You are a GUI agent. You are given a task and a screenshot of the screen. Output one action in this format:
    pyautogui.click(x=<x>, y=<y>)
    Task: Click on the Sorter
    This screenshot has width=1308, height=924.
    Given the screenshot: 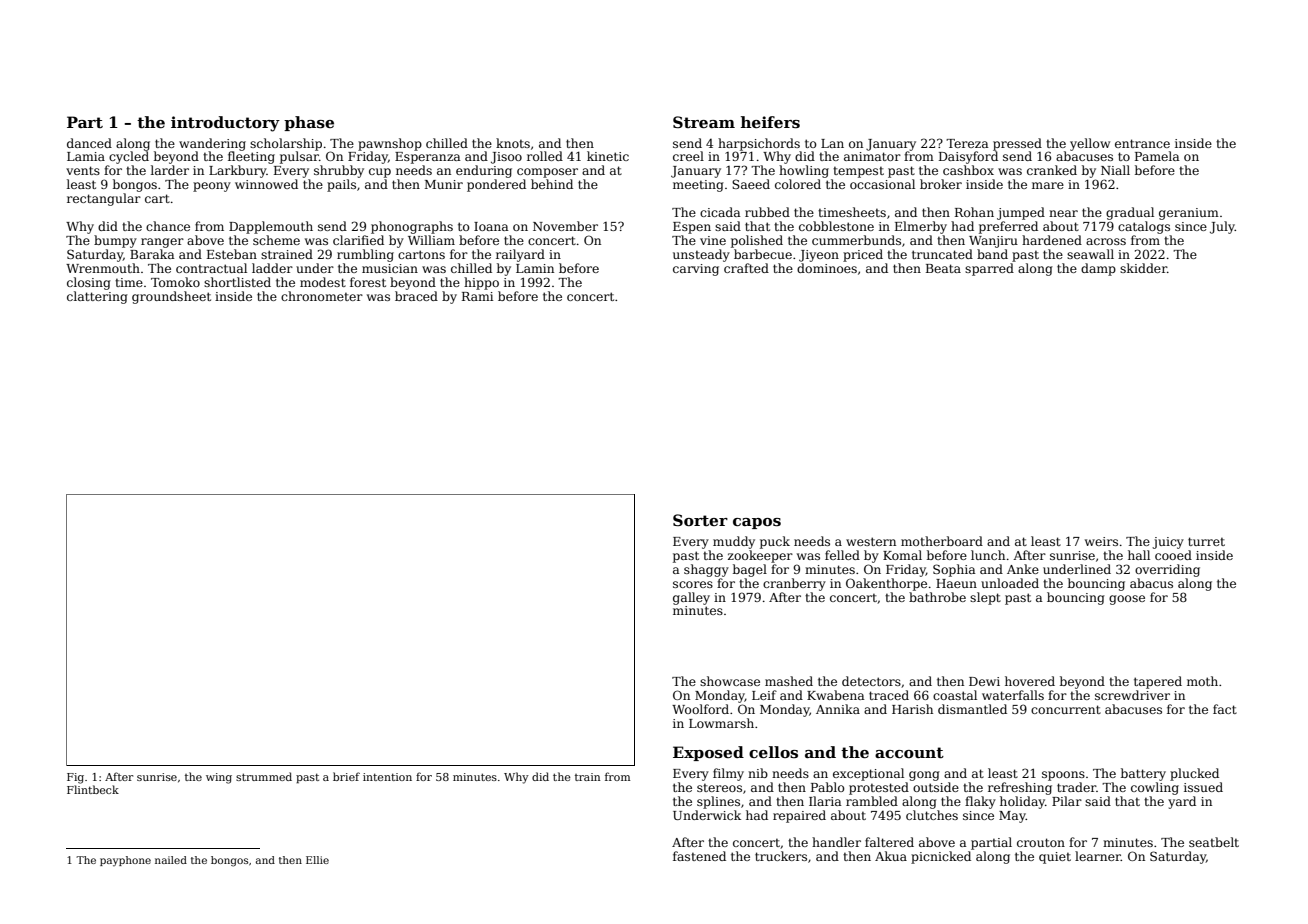 What is the action you would take?
    pyautogui.click(x=700, y=520)
